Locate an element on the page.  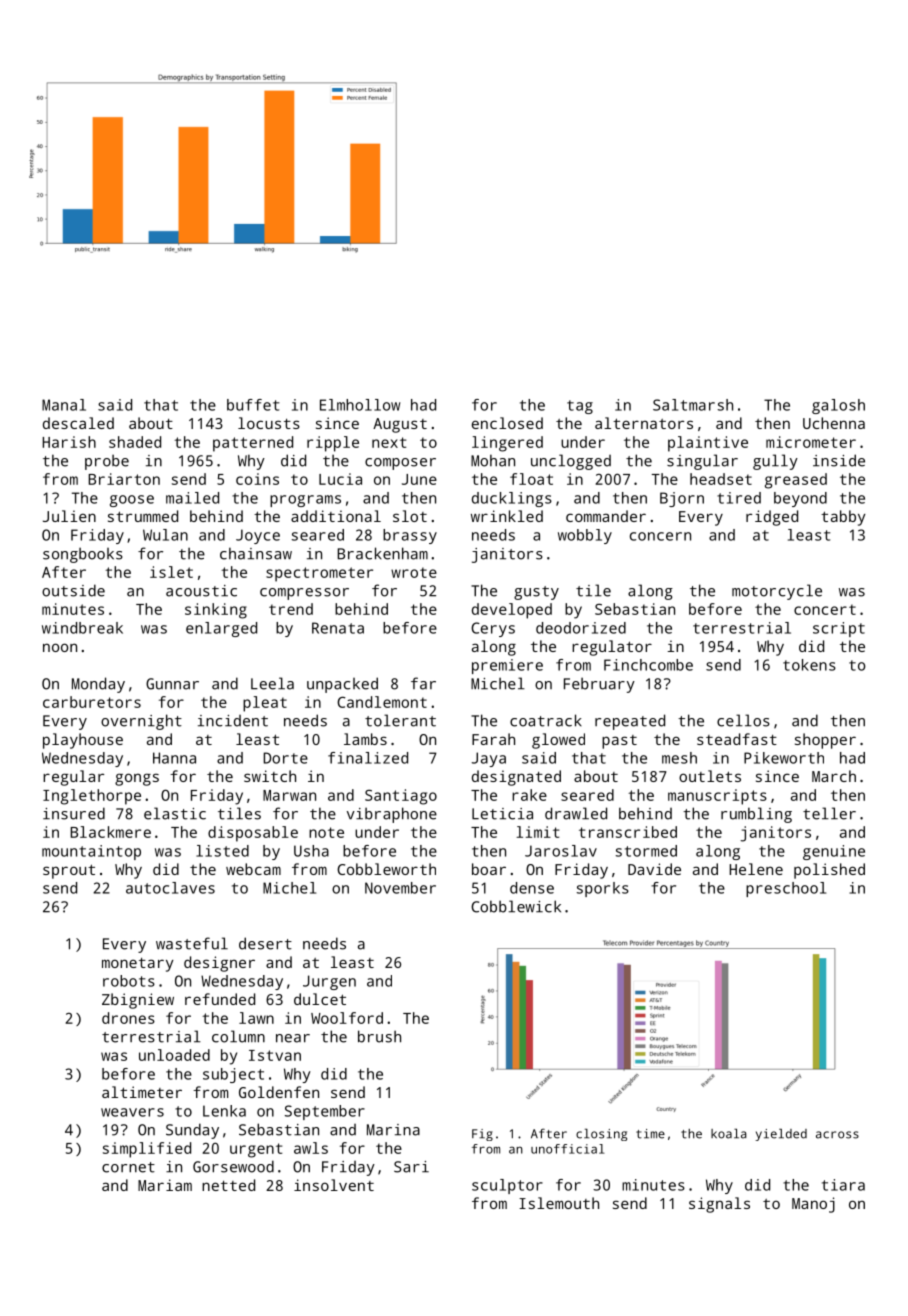
Islemouth is located at coordinates (559, 1203).
